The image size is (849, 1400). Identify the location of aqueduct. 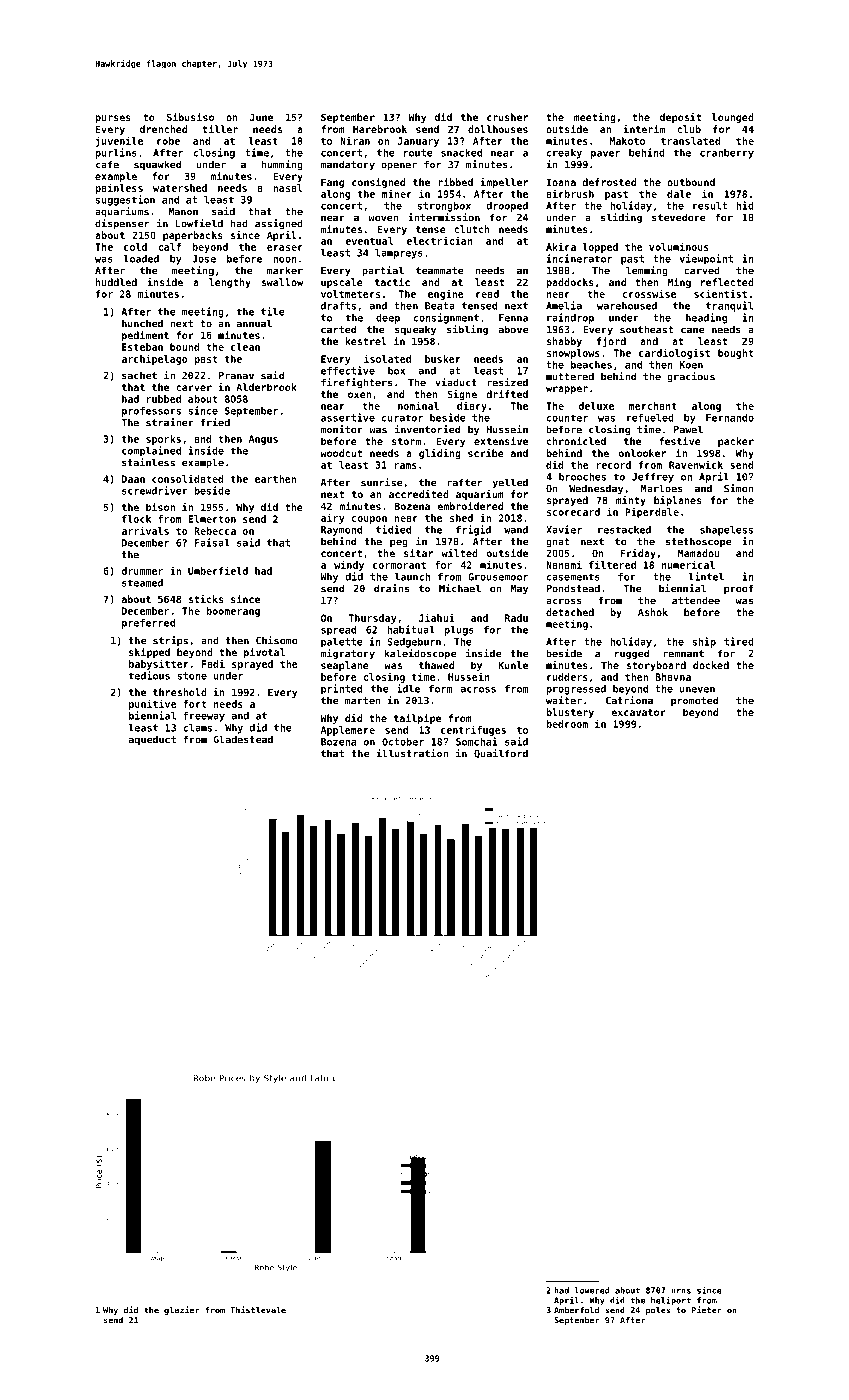
(152, 740).
